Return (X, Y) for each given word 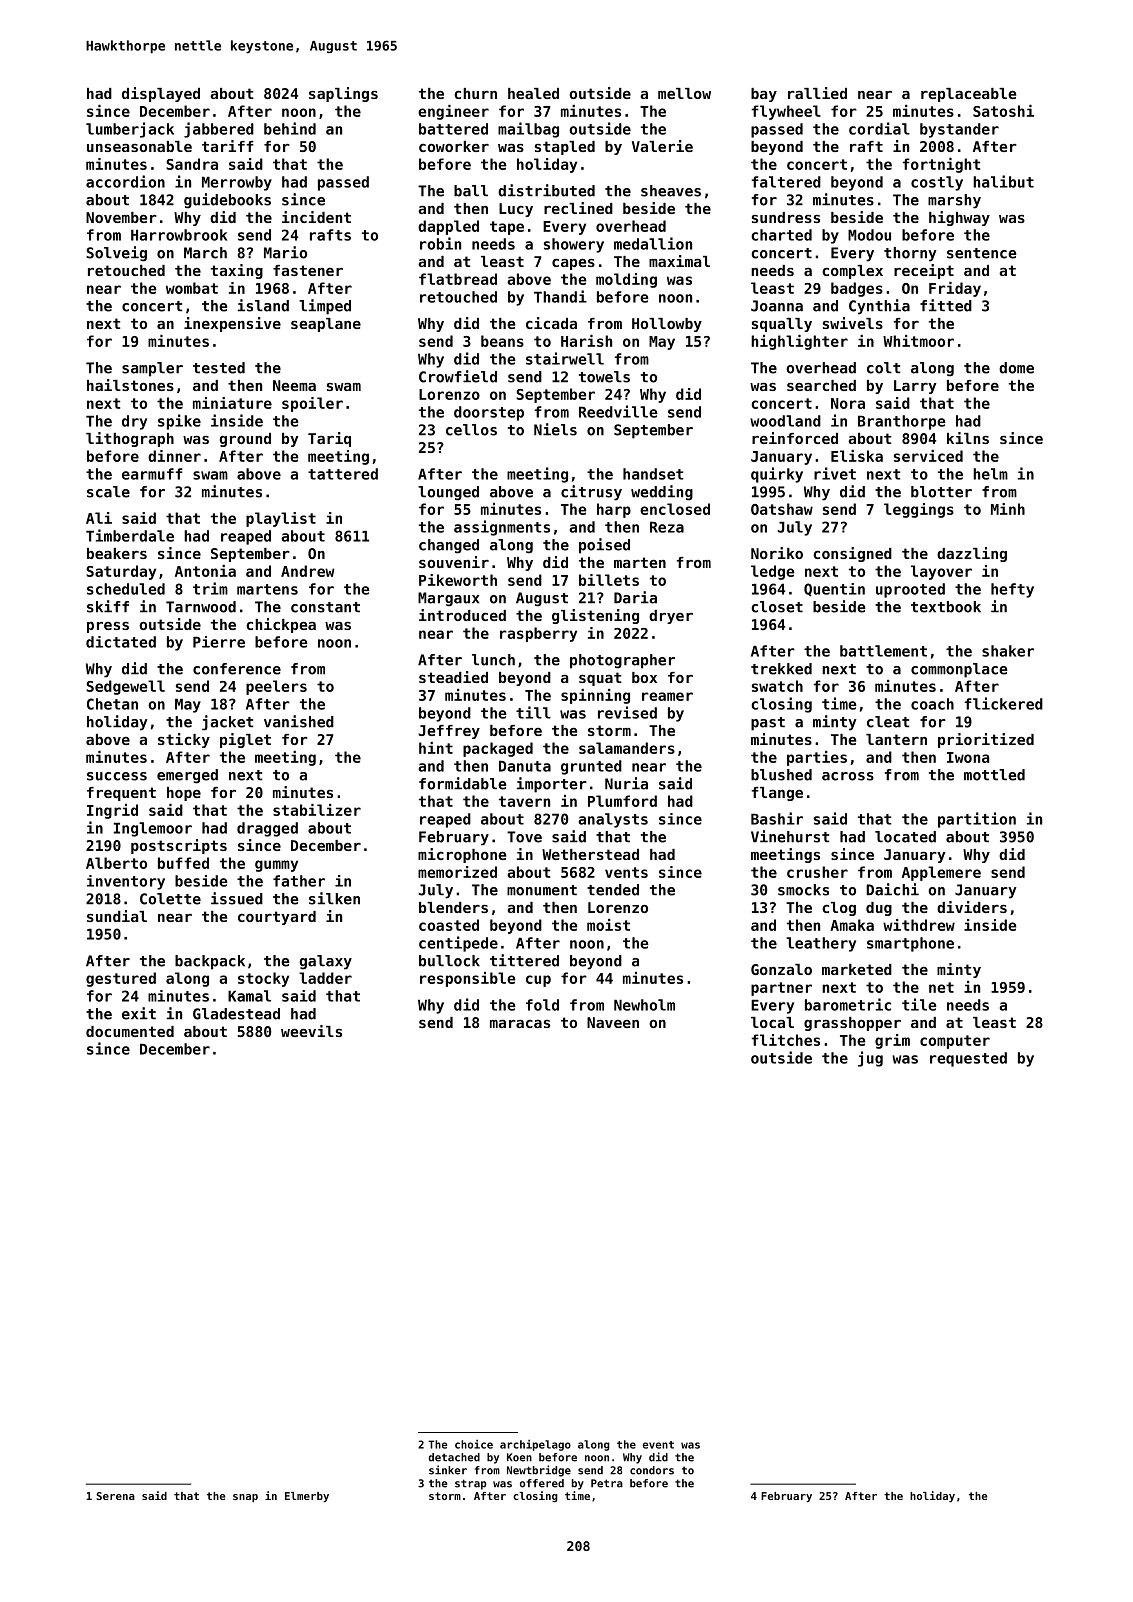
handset (653, 474)
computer (955, 1042)
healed (533, 93)
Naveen (613, 1022)
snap (245, 1498)
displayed (161, 94)
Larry (915, 387)
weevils (311, 1031)
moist (608, 925)
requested (968, 1059)
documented (130, 1031)
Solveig (116, 254)
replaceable (968, 95)
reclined (578, 208)
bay (764, 95)
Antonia (205, 571)
